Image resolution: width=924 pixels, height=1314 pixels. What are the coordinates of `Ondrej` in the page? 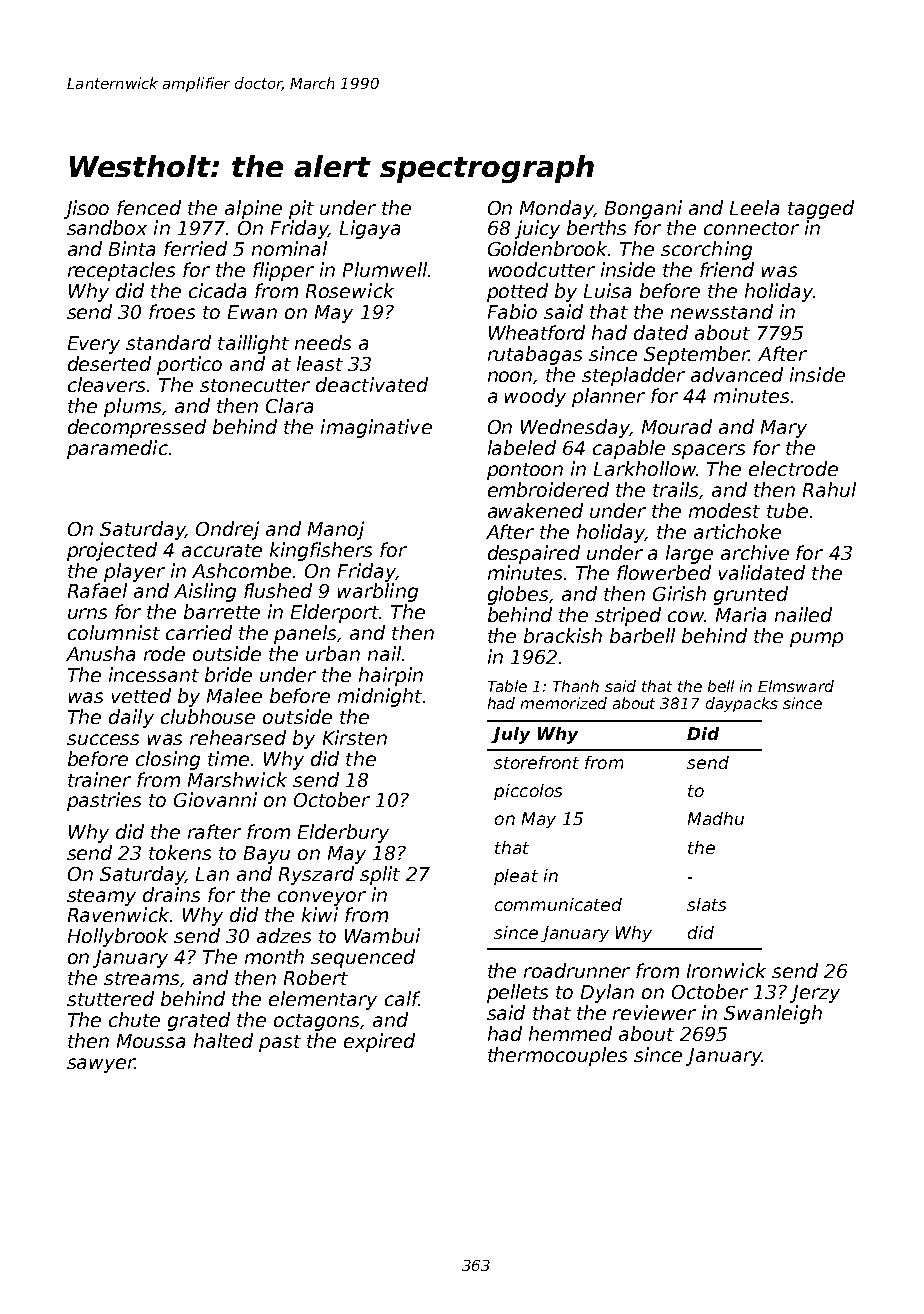 It's located at (227, 530).
